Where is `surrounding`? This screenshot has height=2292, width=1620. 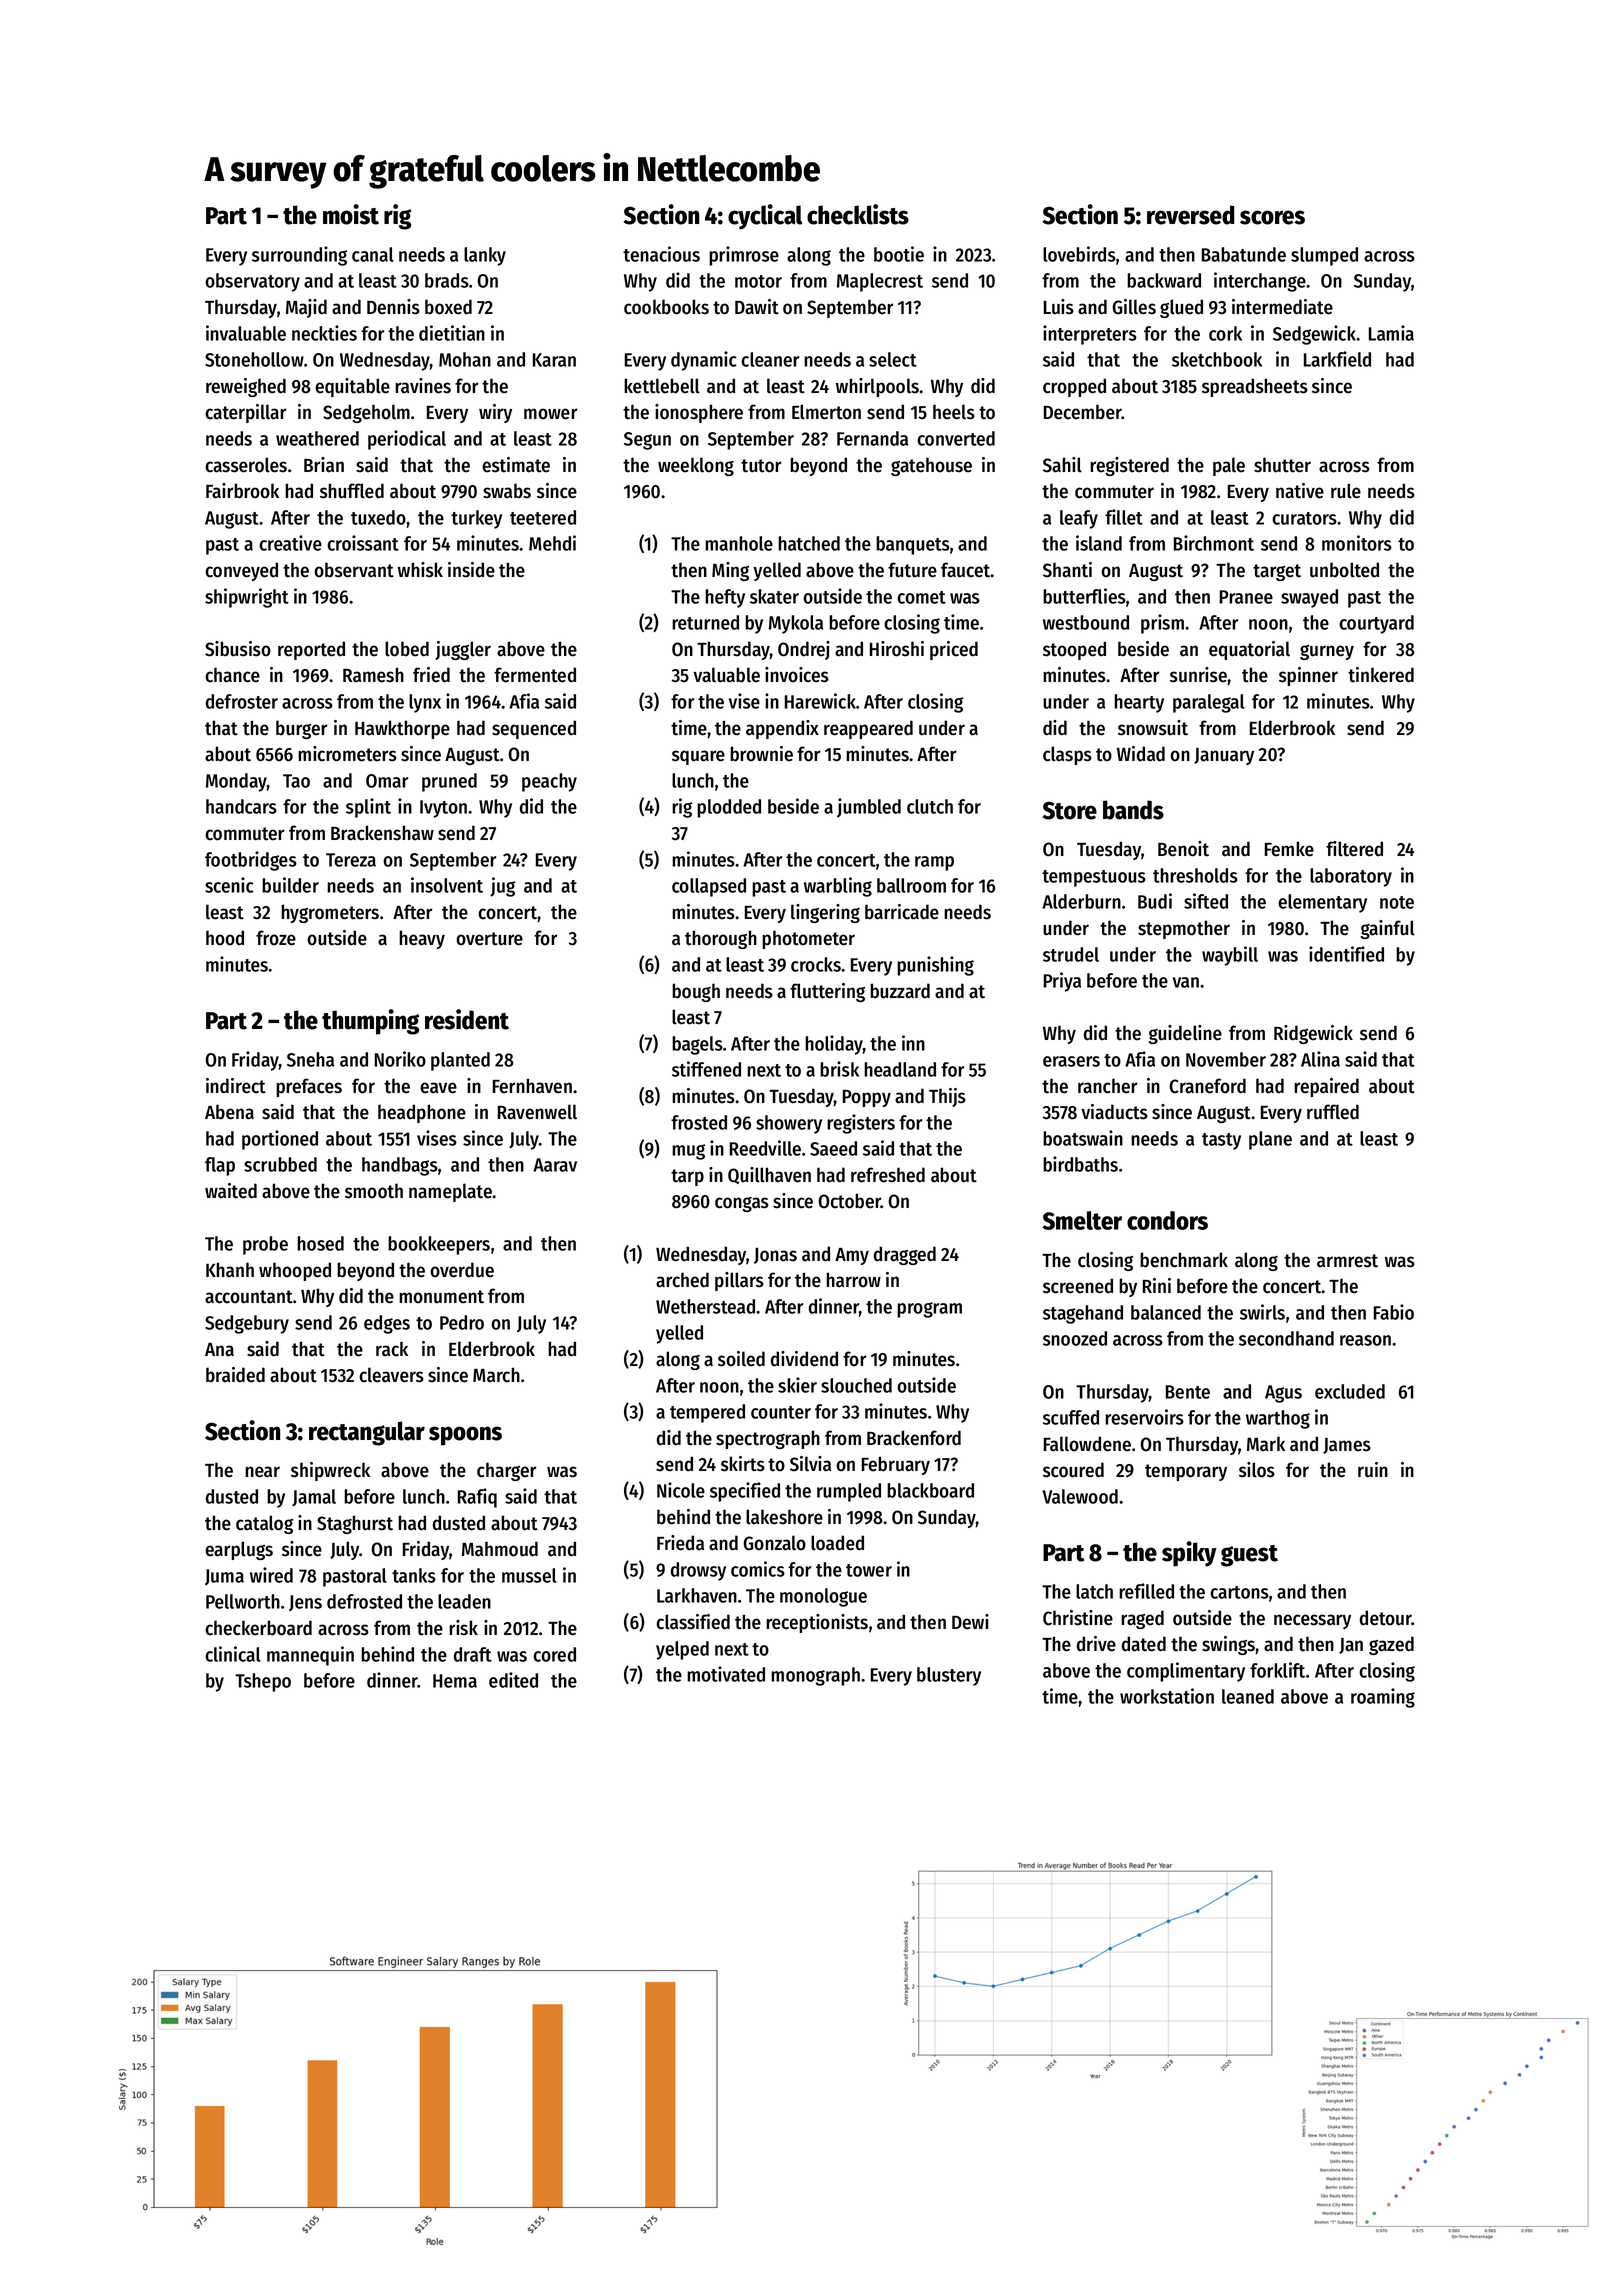 surrounding is located at coordinates (299, 256).
